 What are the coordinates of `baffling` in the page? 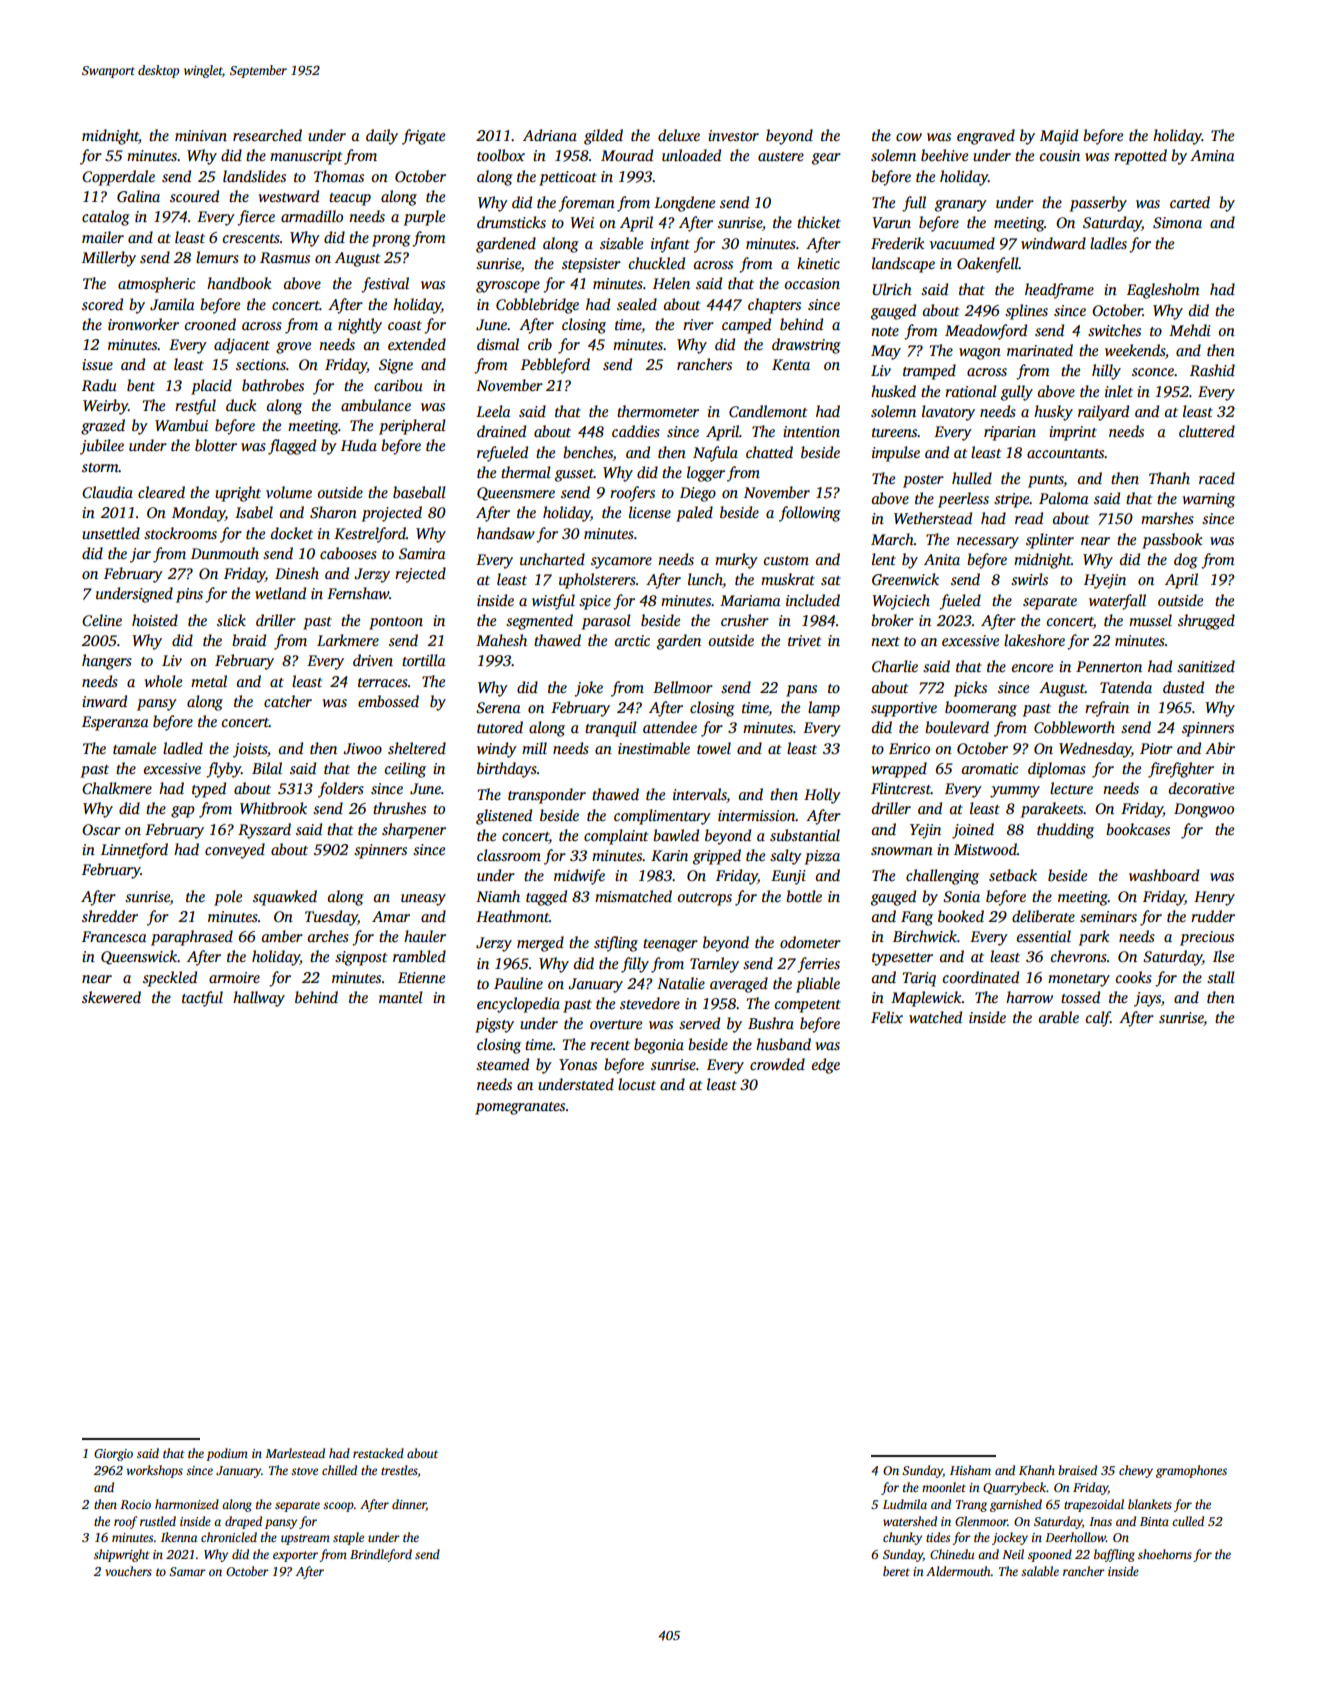 It's located at (1114, 1555).
